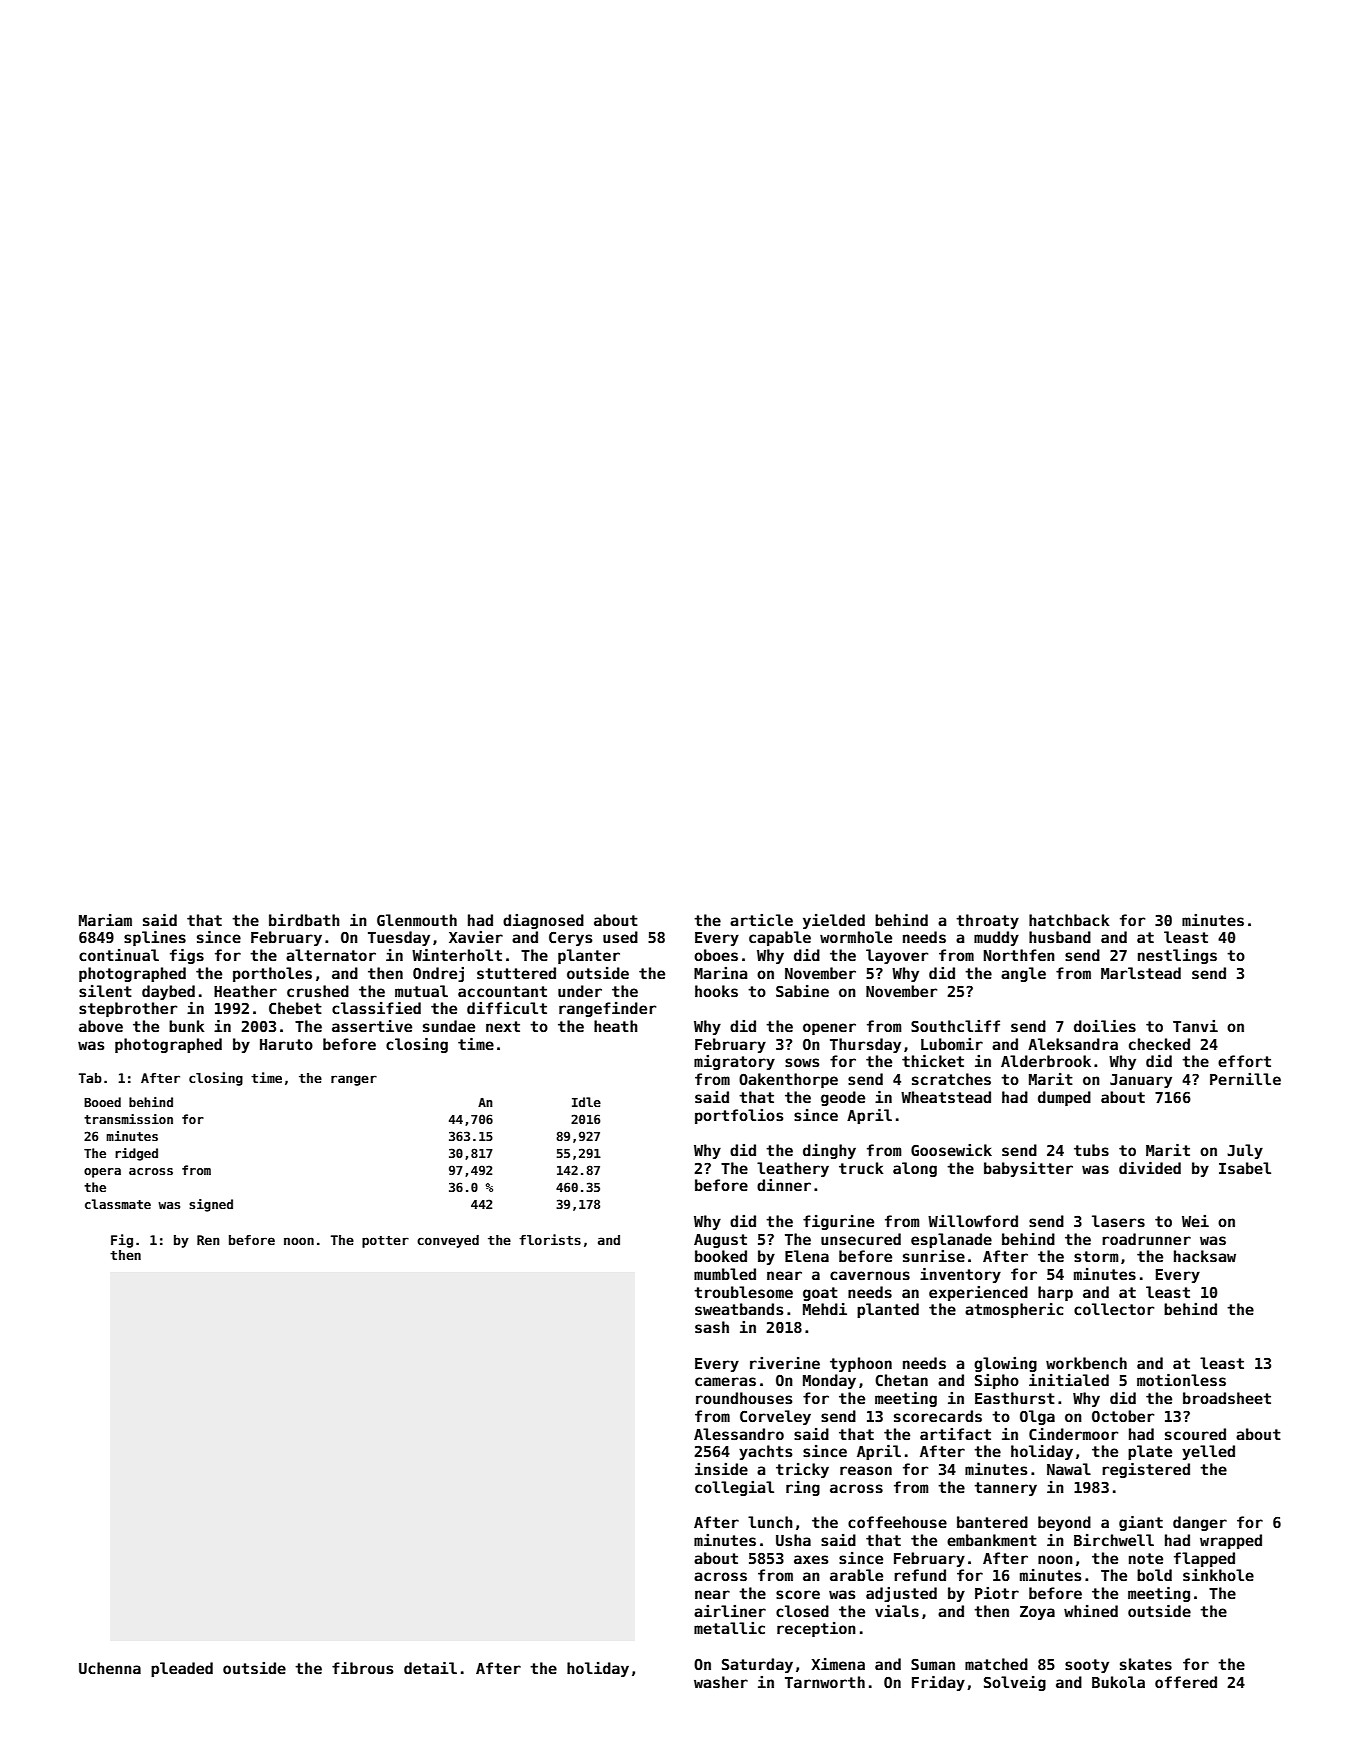  I want to click on washer, so click(721, 1682).
